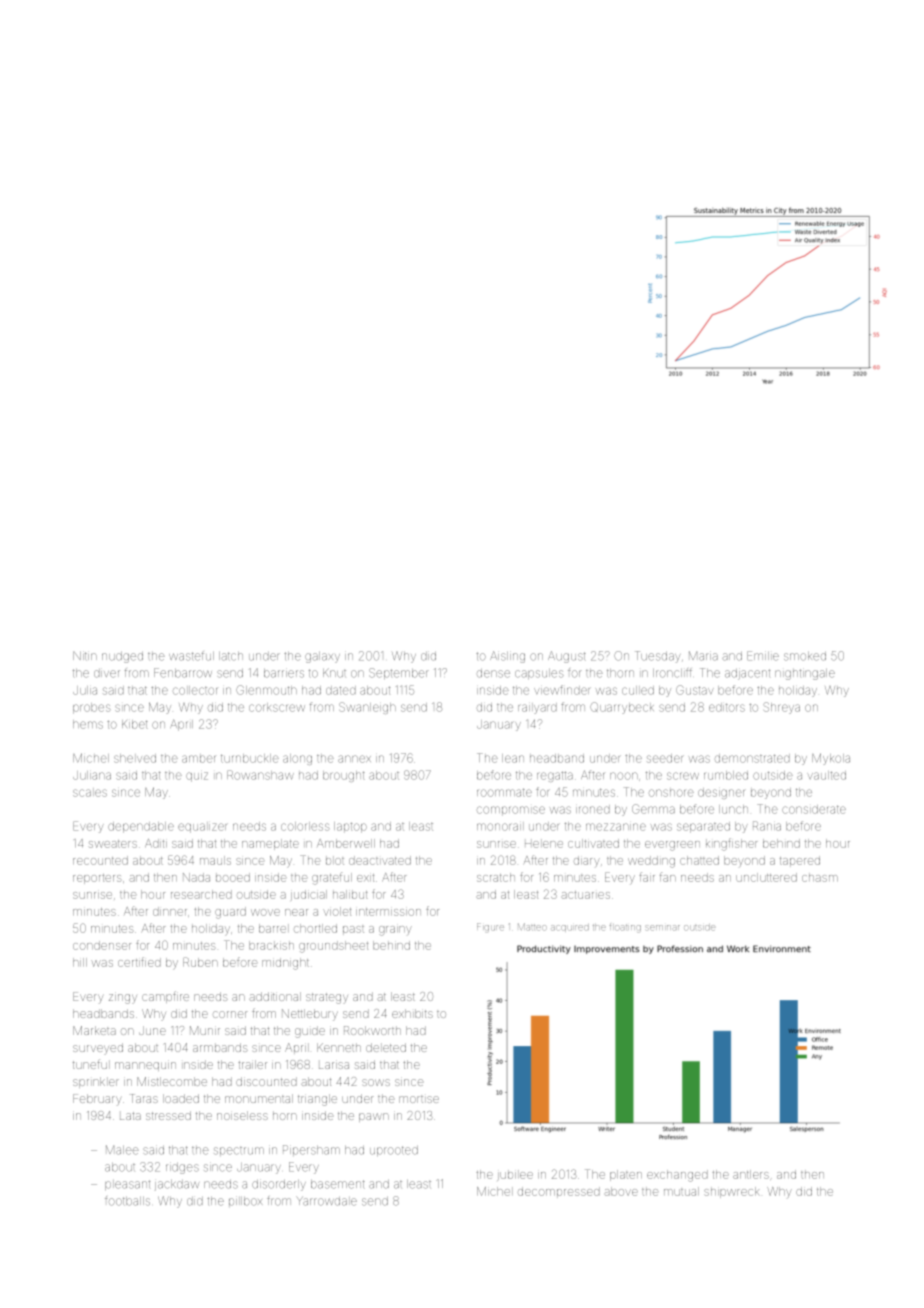  What do you see at coordinates (733, 809) in the image?
I see `lunch` at bounding box center [733, 809].
